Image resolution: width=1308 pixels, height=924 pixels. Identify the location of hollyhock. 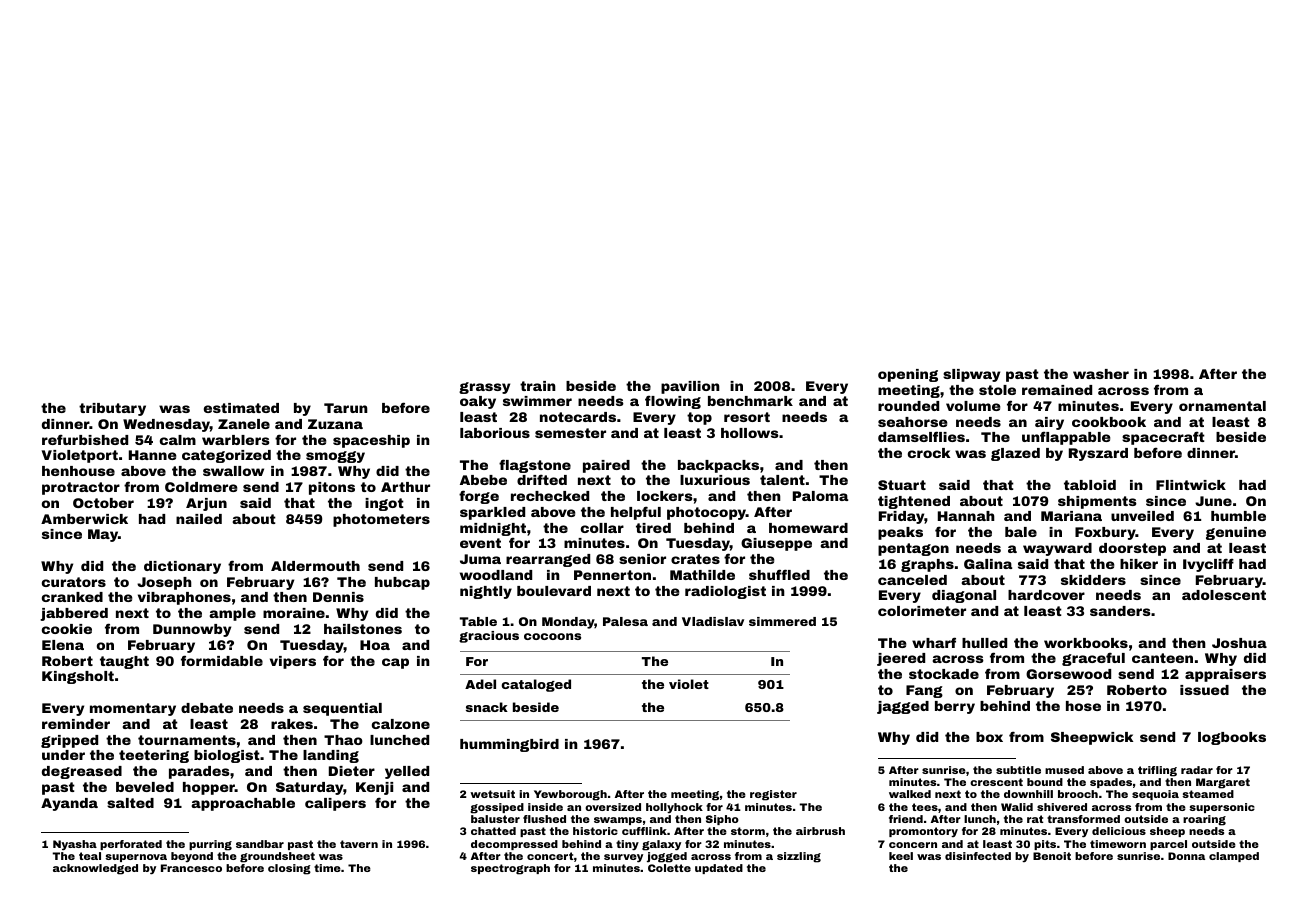
(674, 808).
